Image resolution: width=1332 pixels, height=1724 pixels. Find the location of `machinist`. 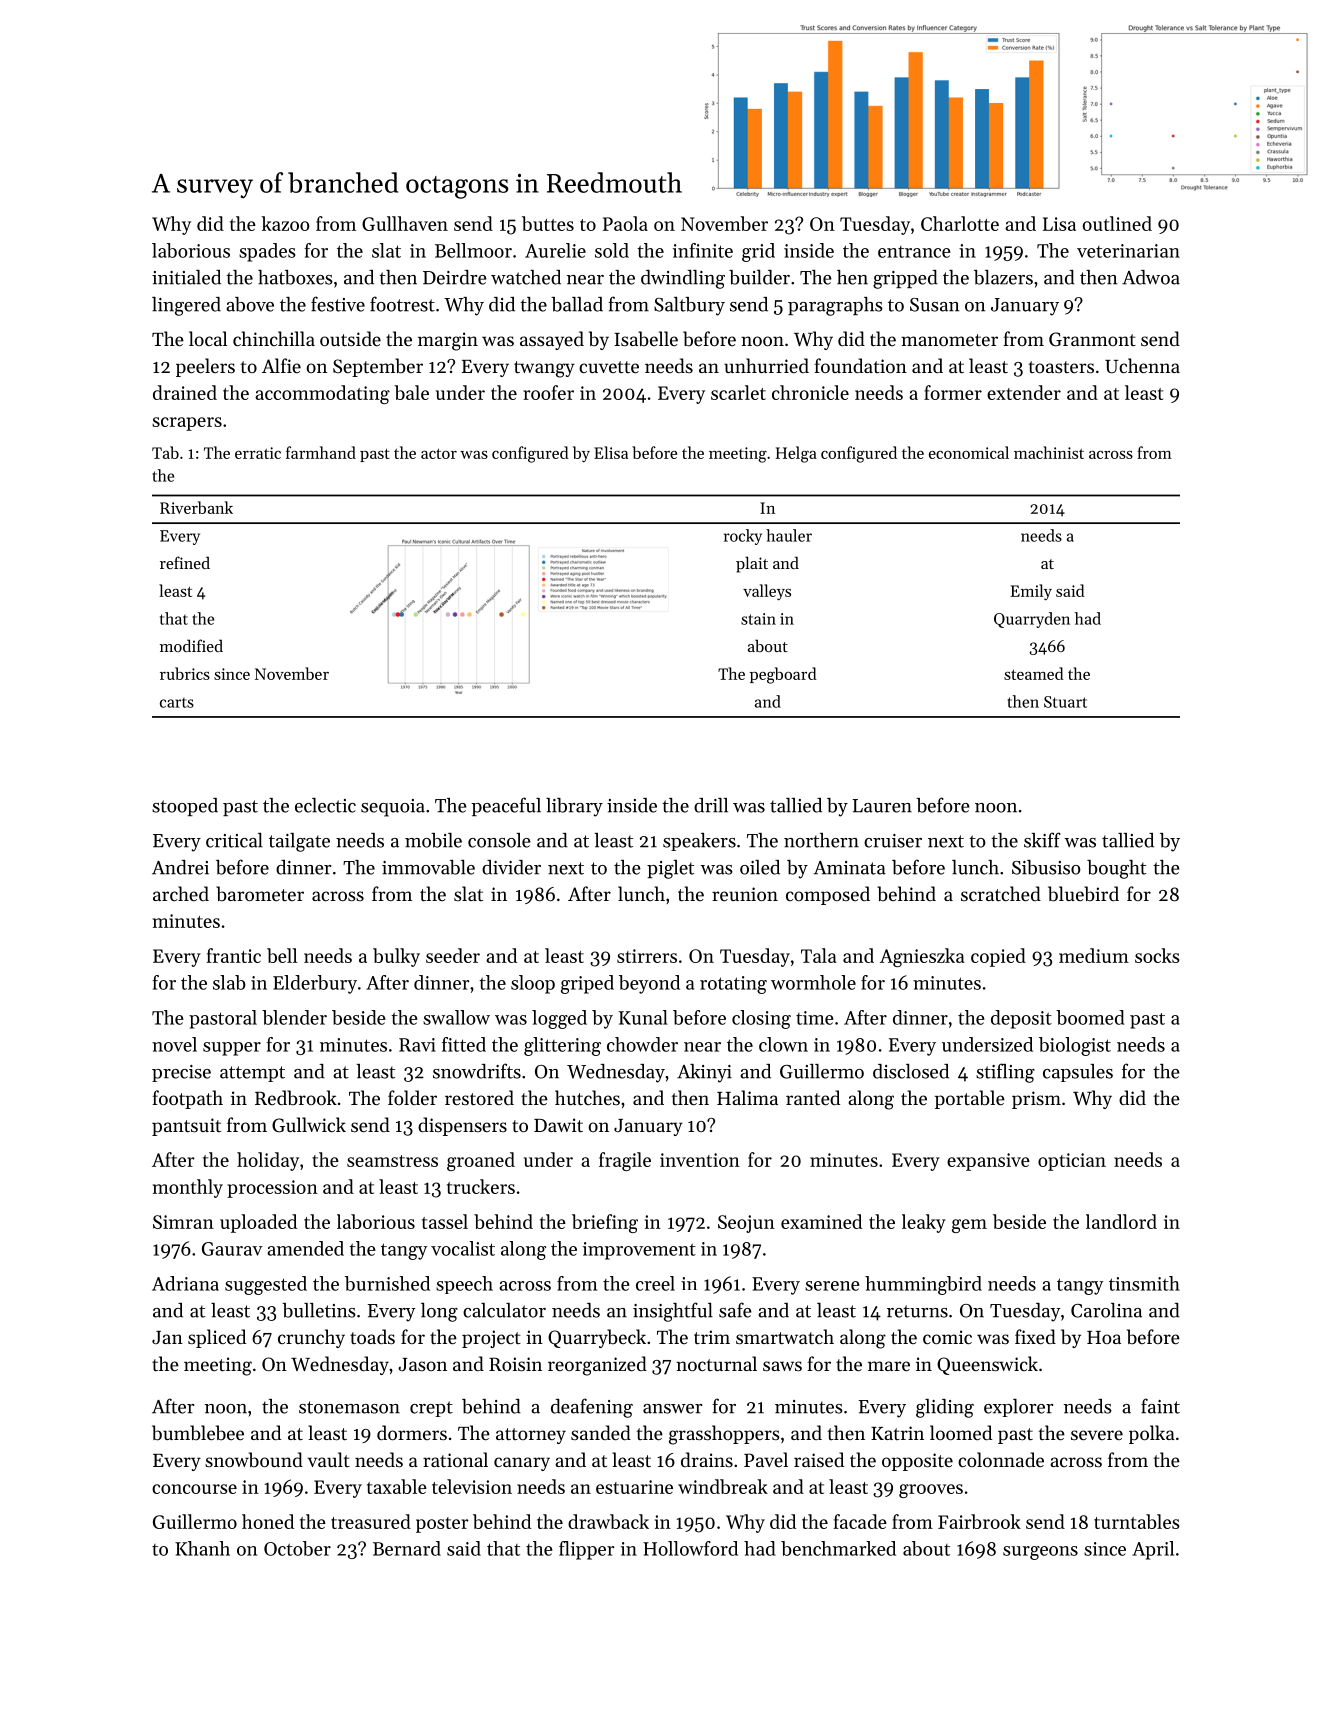

machinist is located at coordinates (1049, 452).
